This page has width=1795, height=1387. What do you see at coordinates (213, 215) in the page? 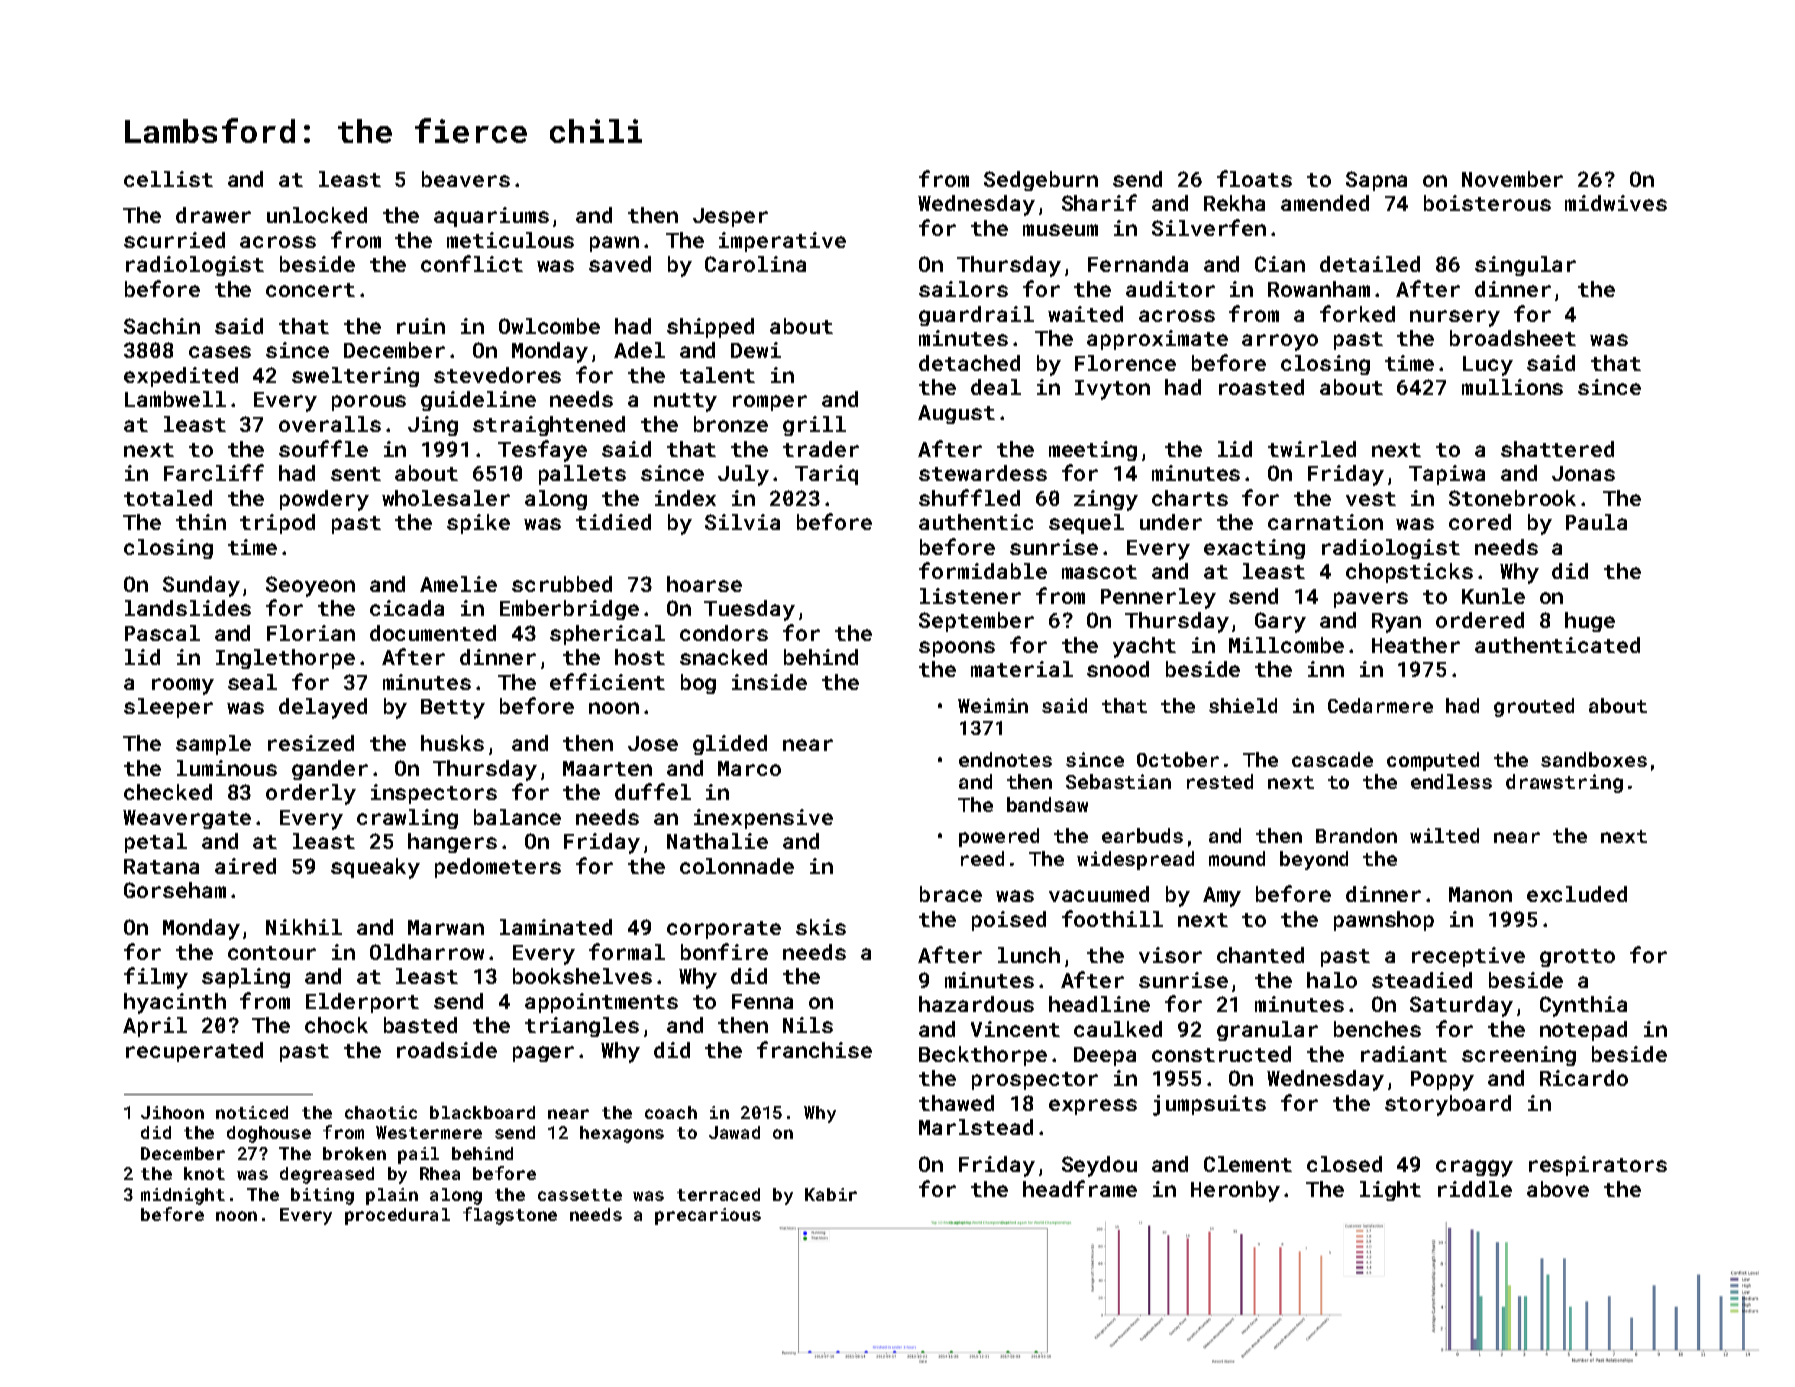
I see `drawer` at bounding box center [213, 215].
